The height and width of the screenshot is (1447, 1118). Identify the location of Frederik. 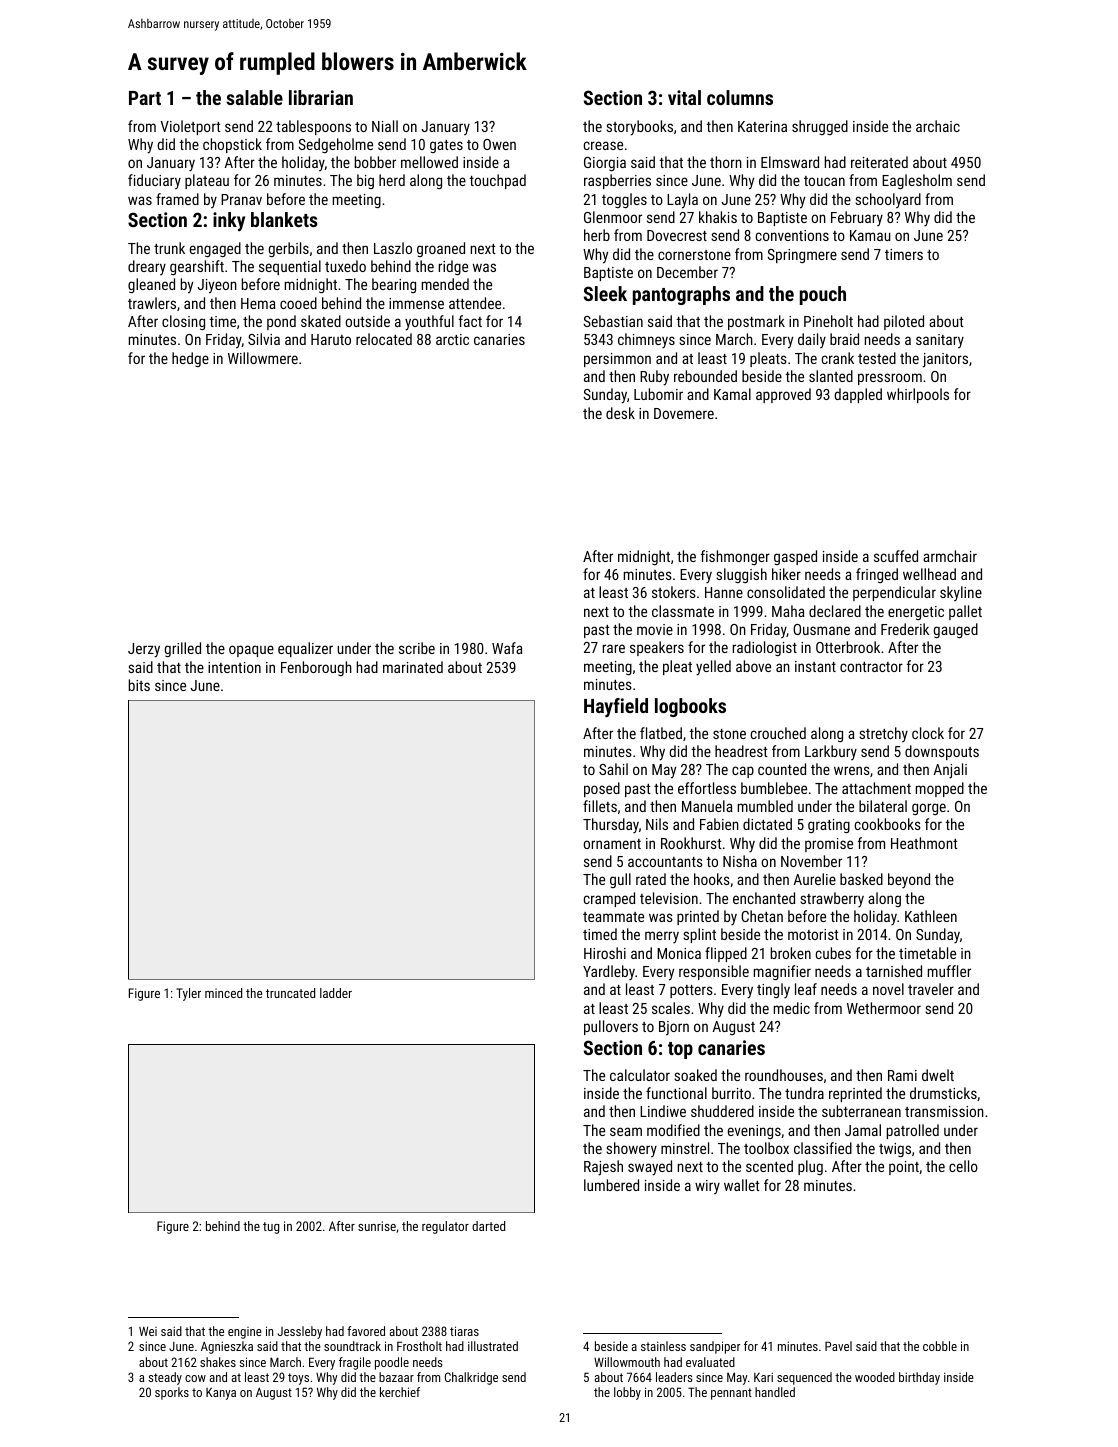
(905, 629).
